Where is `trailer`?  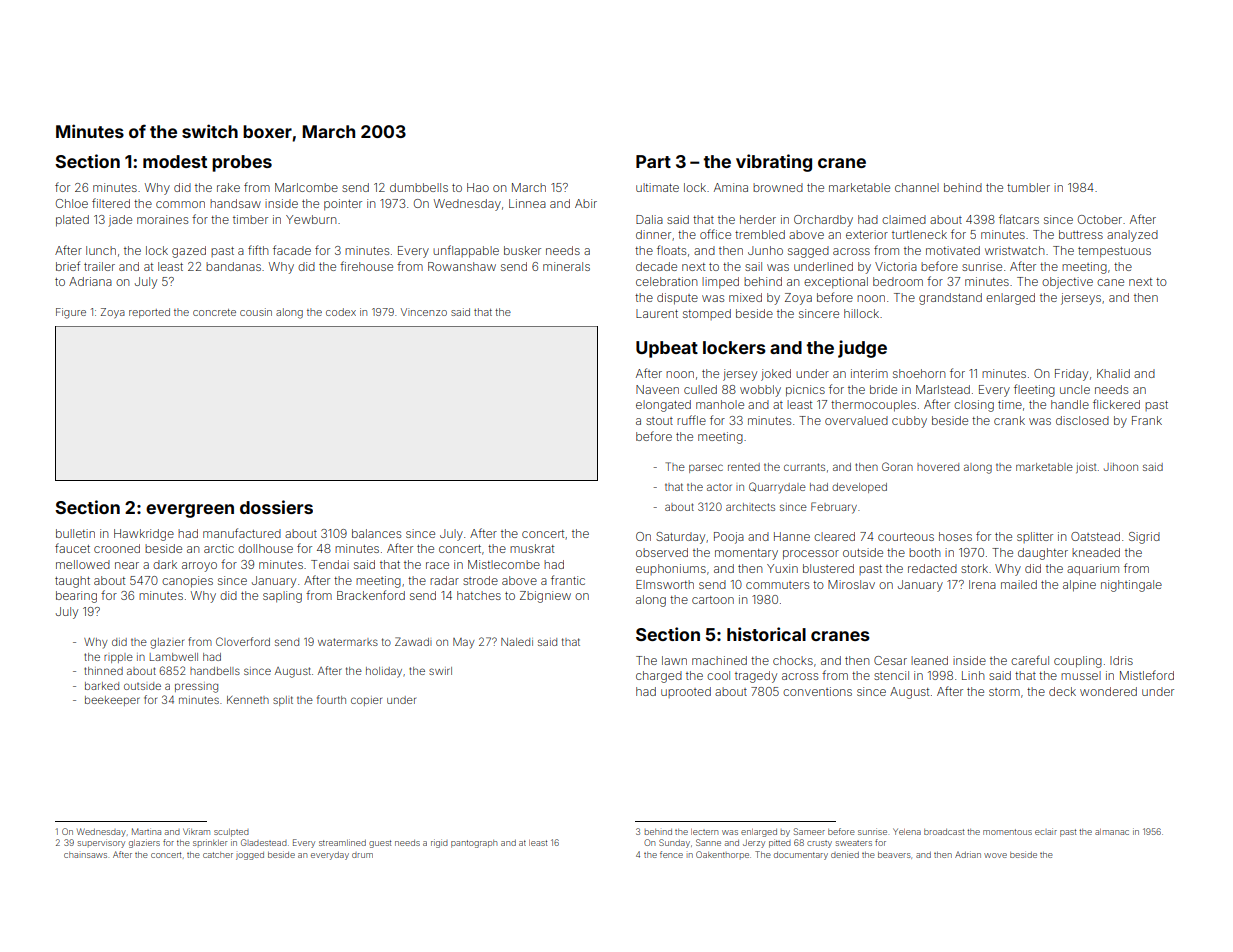 trailer is located at coordinates (99, 266).
